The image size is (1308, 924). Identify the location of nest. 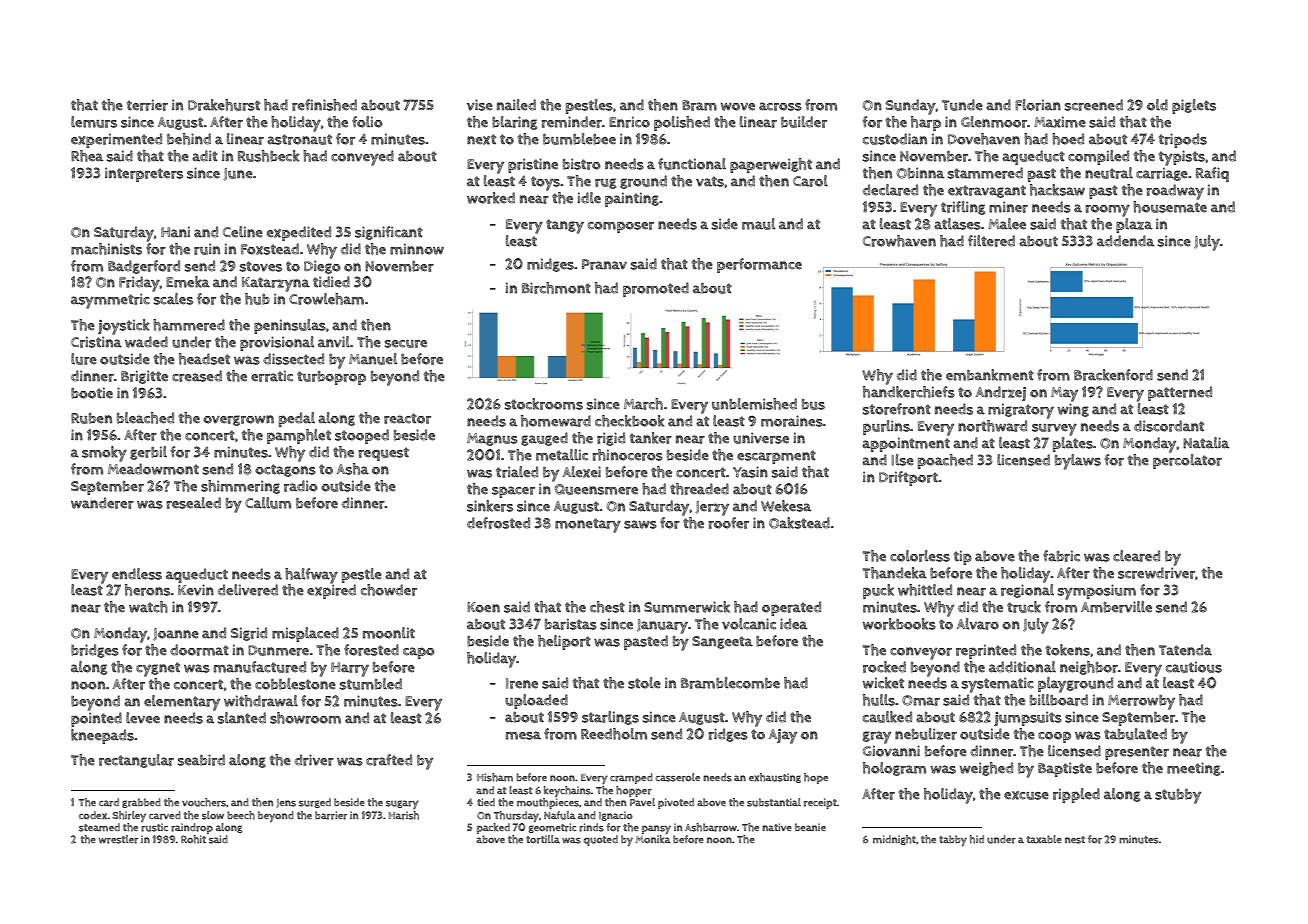
(1075, 840).
